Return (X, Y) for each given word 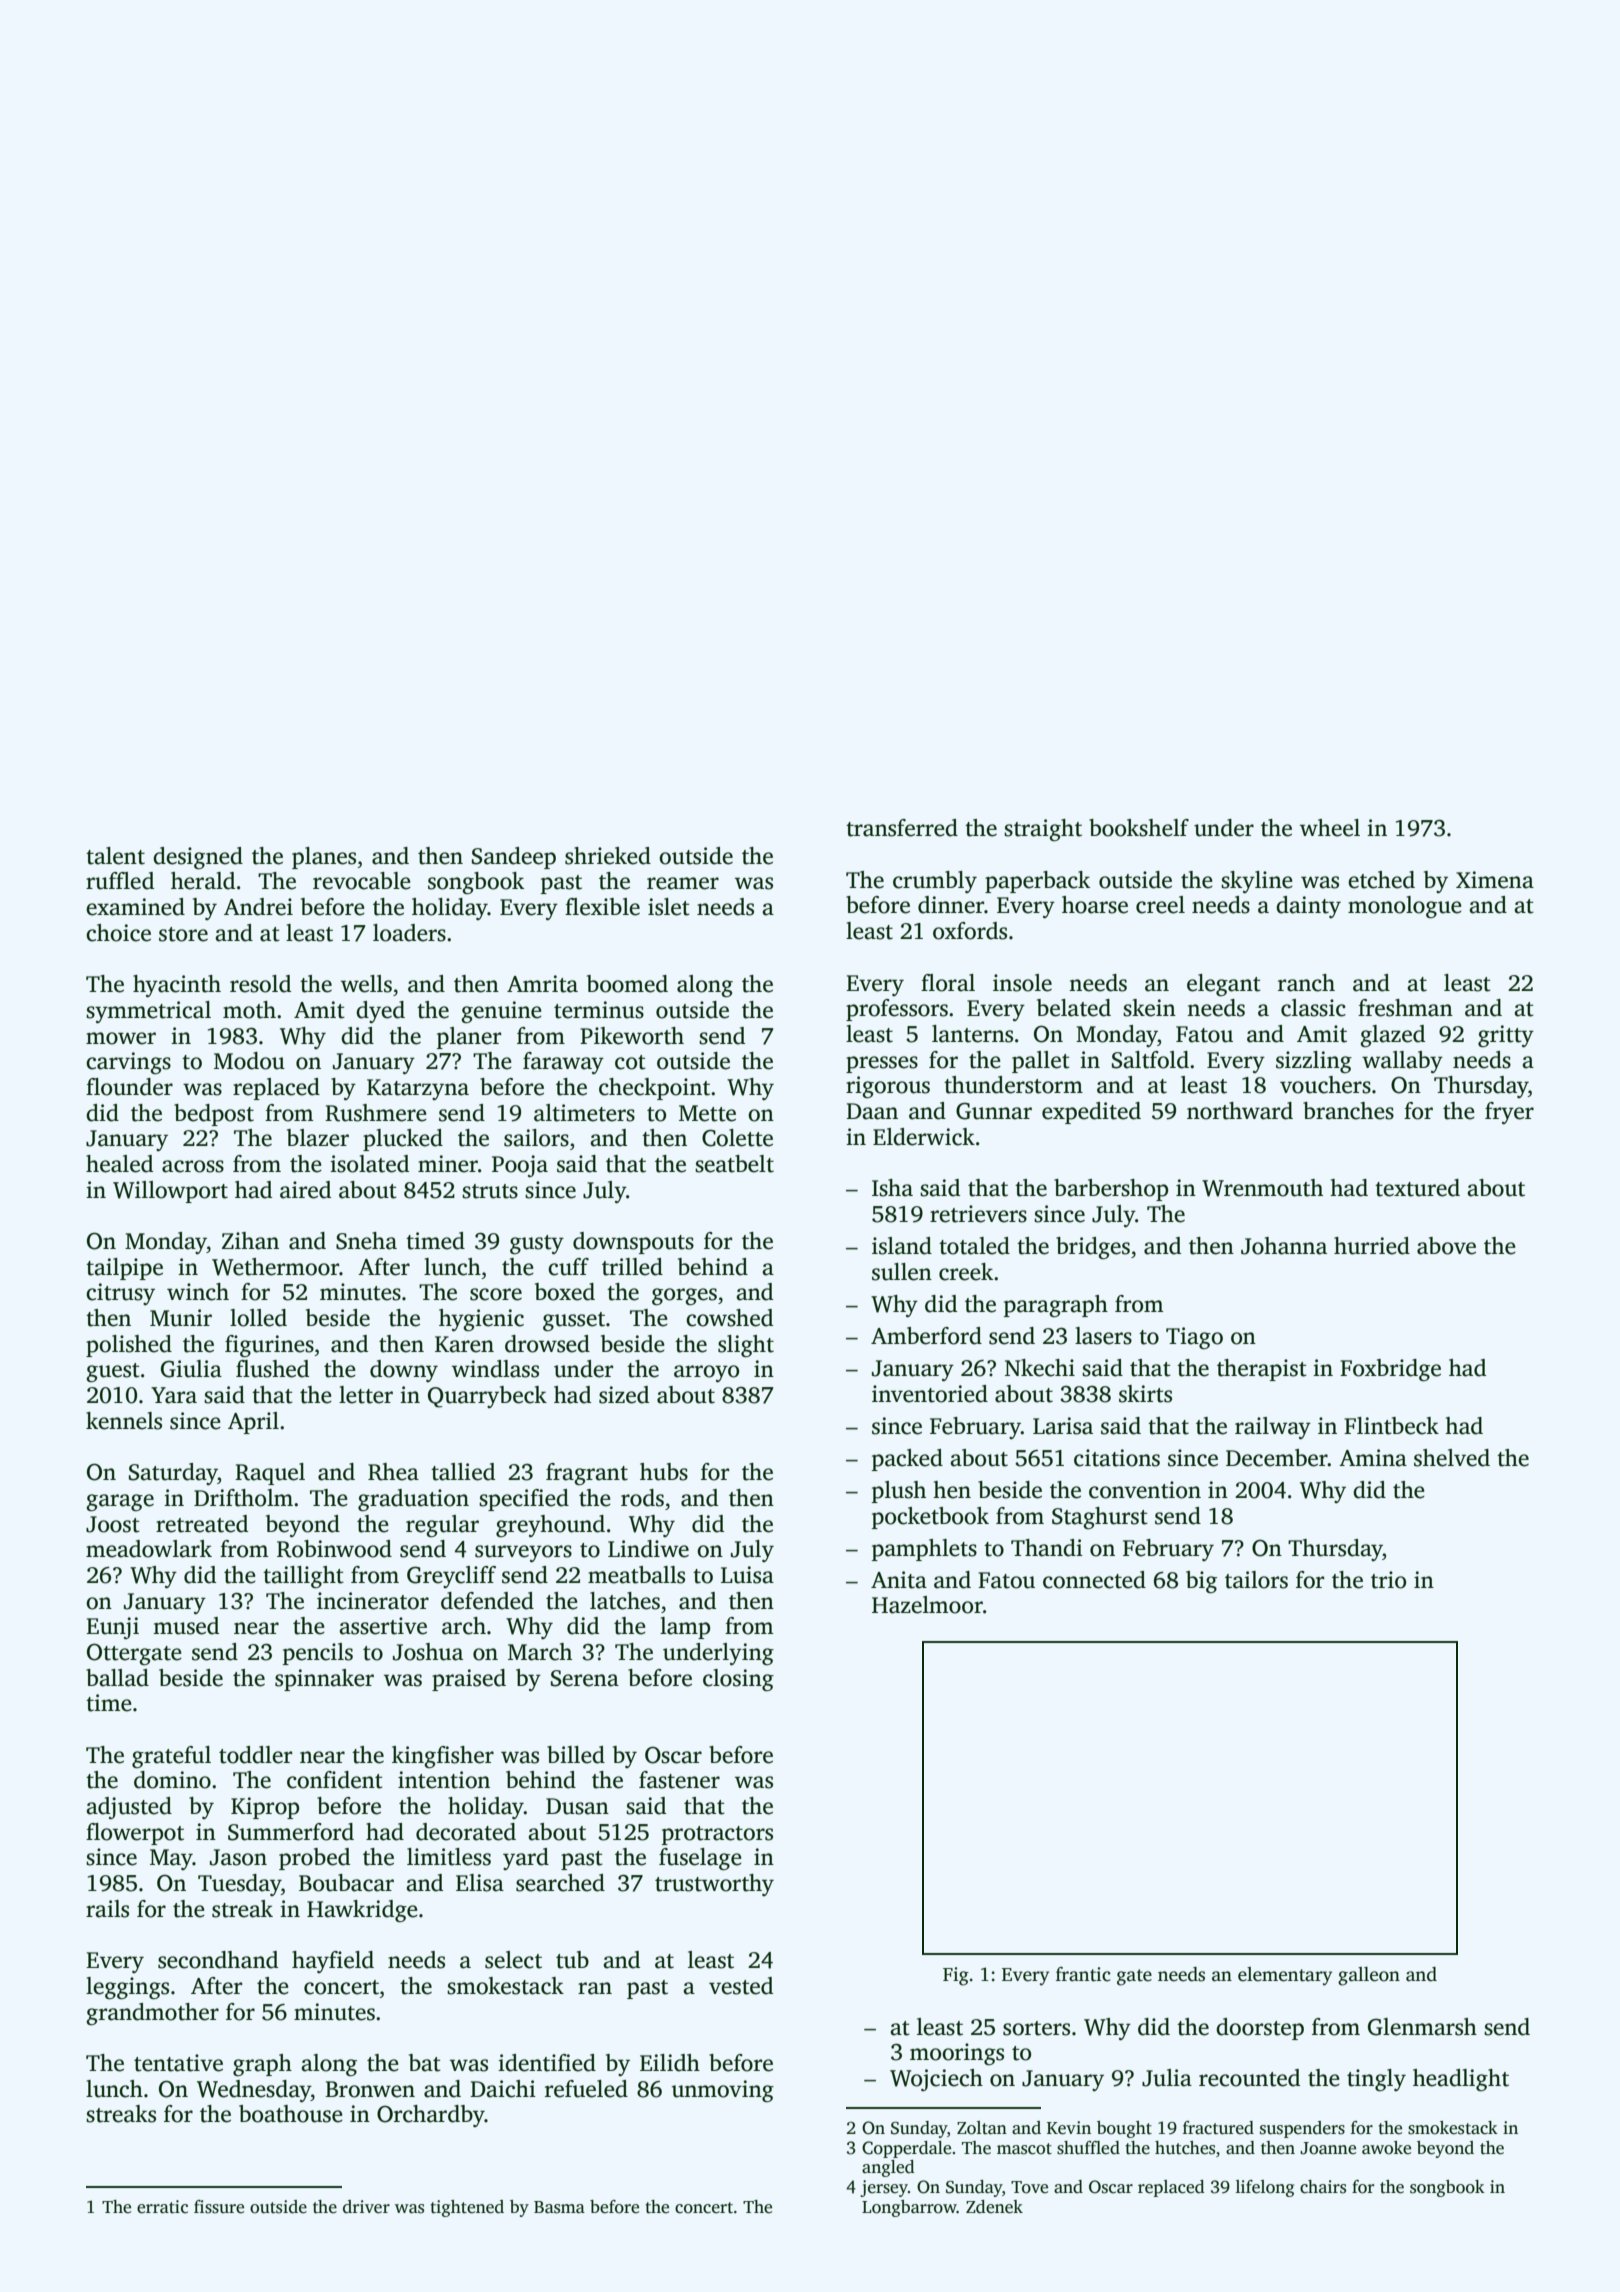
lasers (1103, 1336)
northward (1240, 1111)
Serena (585, 1678)
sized (624, 1395)
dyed (380, 1012)
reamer (683, 883)
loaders (409, 933)
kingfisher (443, 1757)
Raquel (270, 1474)
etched (1381, 880)
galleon (1369, 1976)
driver (366, 2207)
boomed (627, 984)
